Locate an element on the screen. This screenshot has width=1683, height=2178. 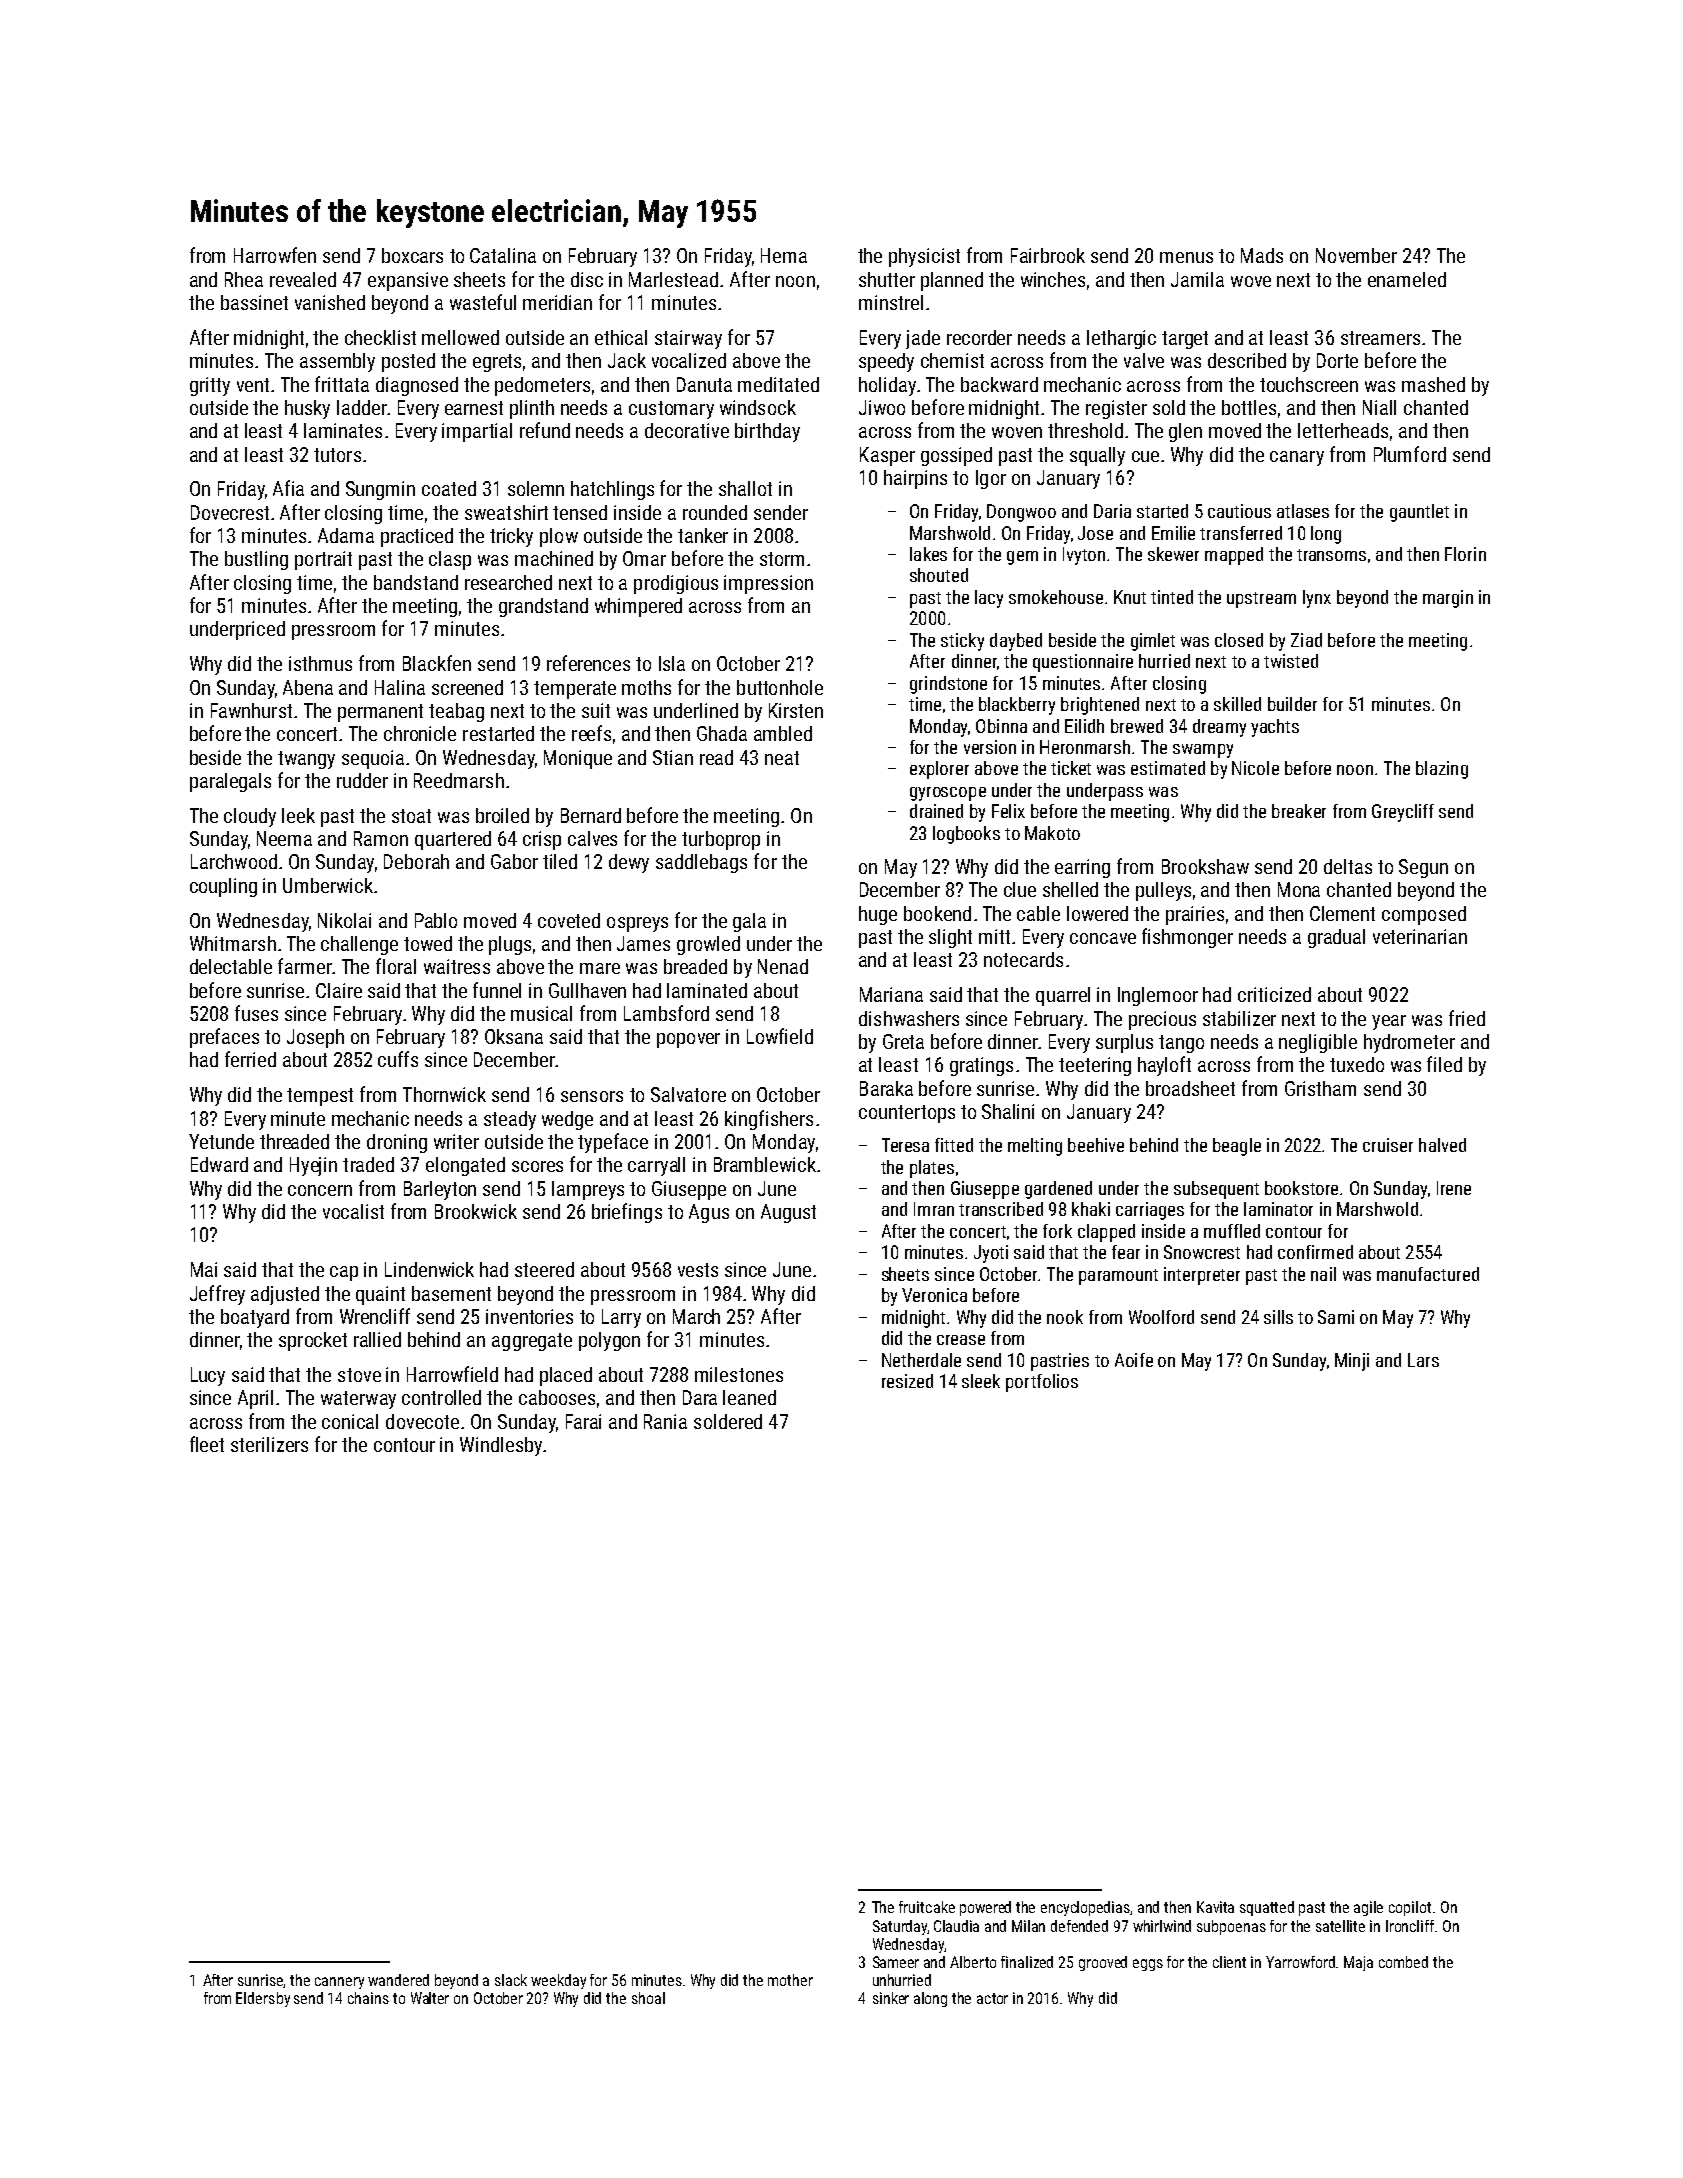
chains is located at coordinates (368, 1998).
